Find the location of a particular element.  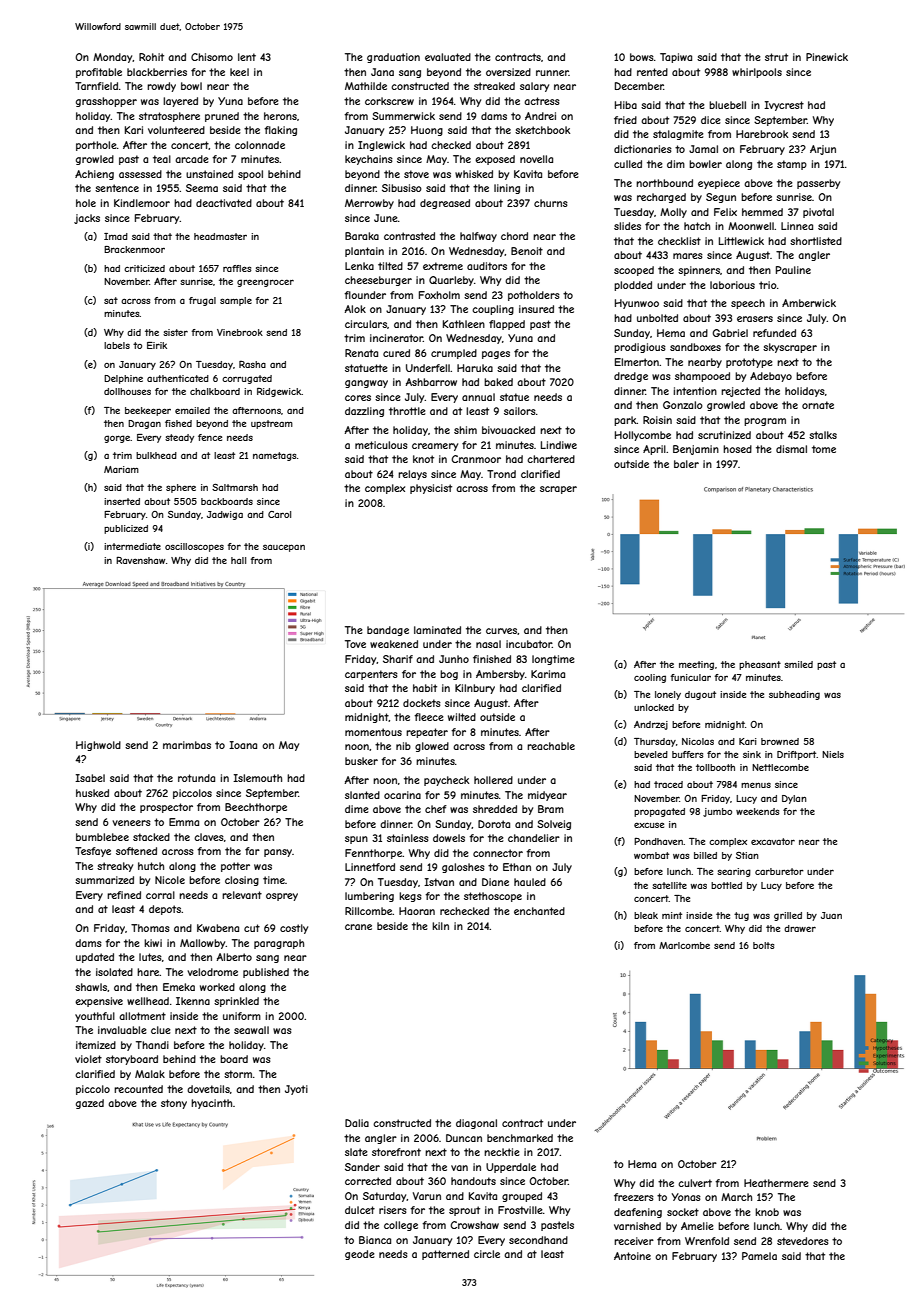

Trond is located at coordinates (501, 474).
